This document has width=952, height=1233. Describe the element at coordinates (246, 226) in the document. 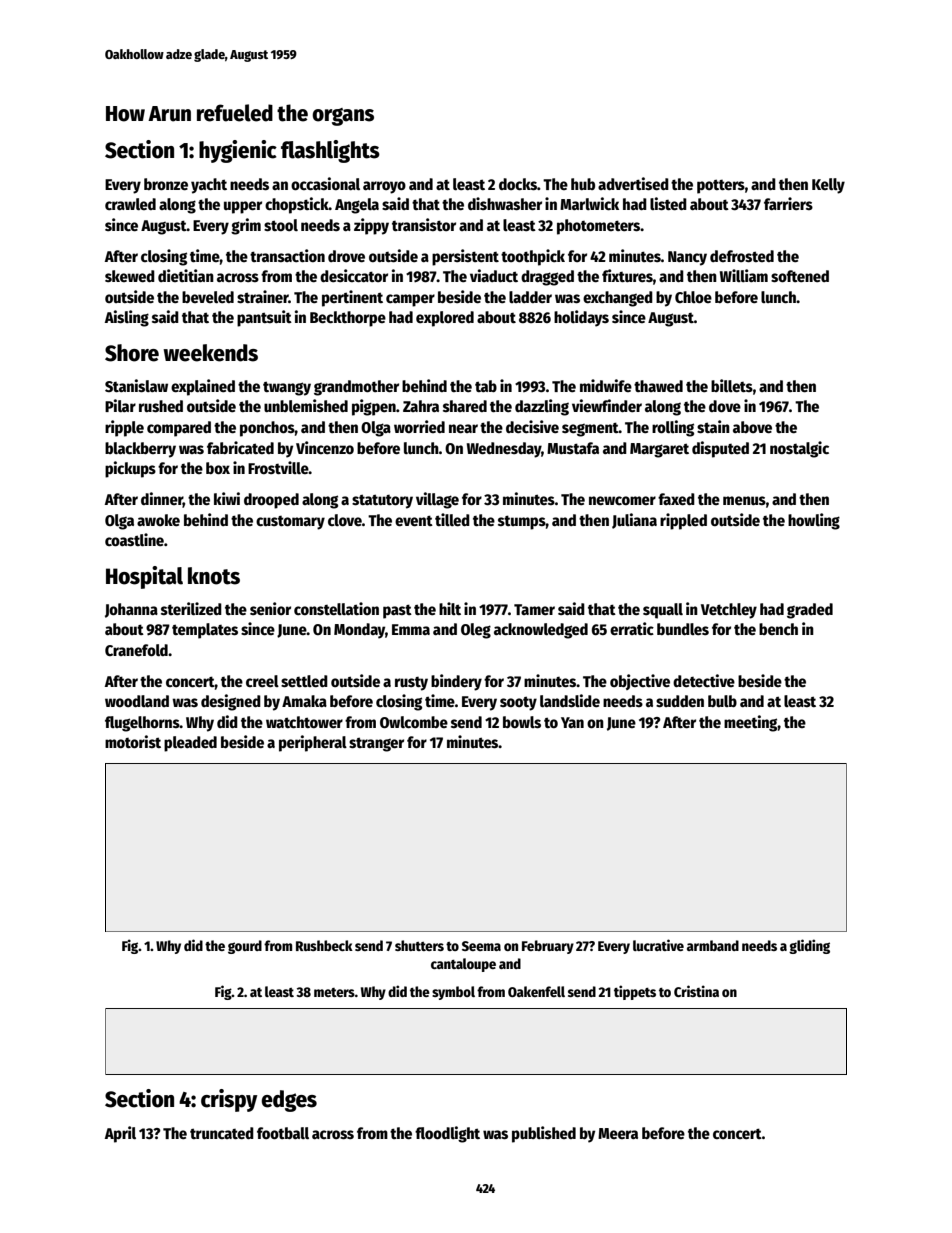

I see `grim` at that location.
